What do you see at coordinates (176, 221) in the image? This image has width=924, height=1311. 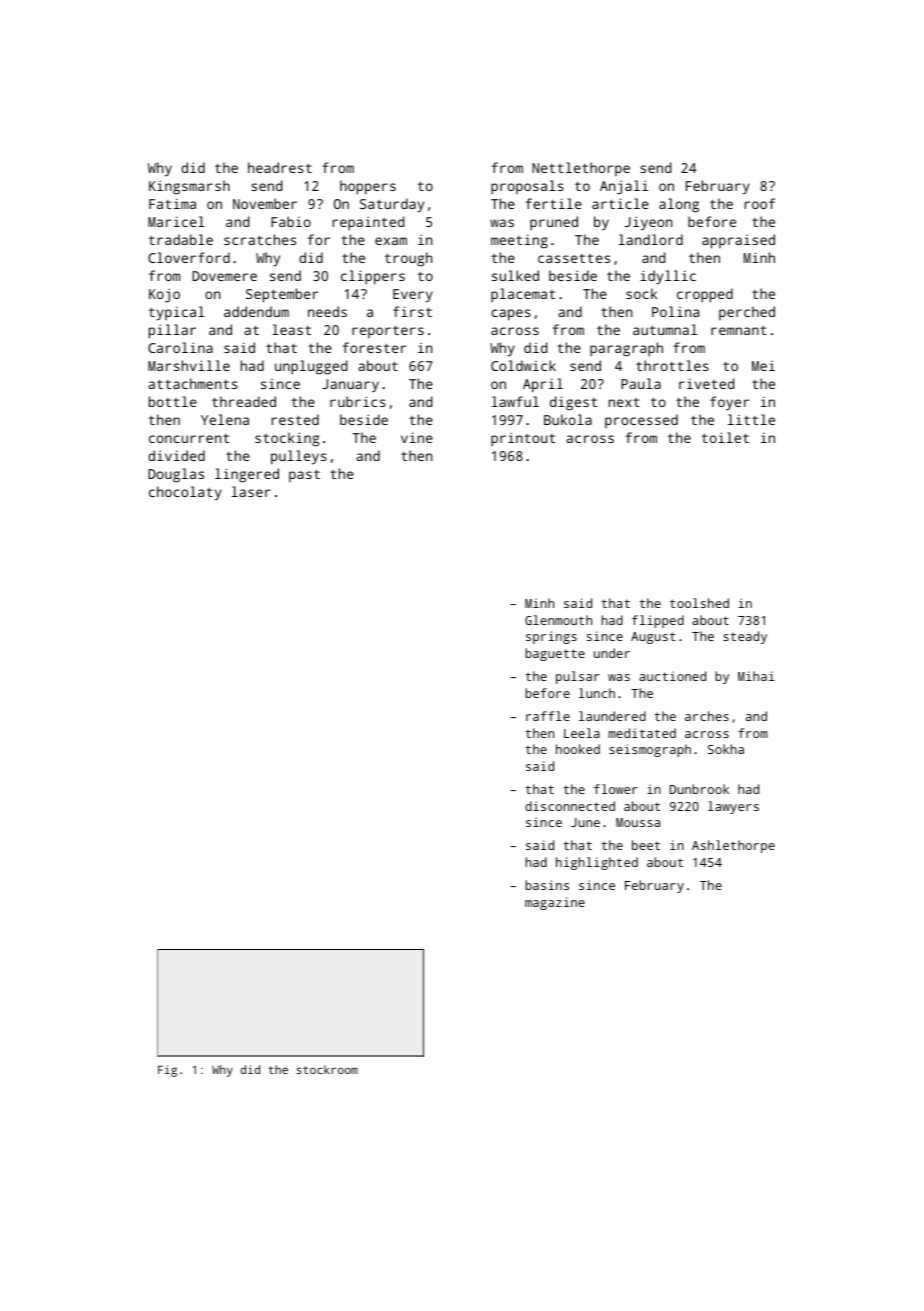 I see `Maricel` at bounding box center [176, 221].
